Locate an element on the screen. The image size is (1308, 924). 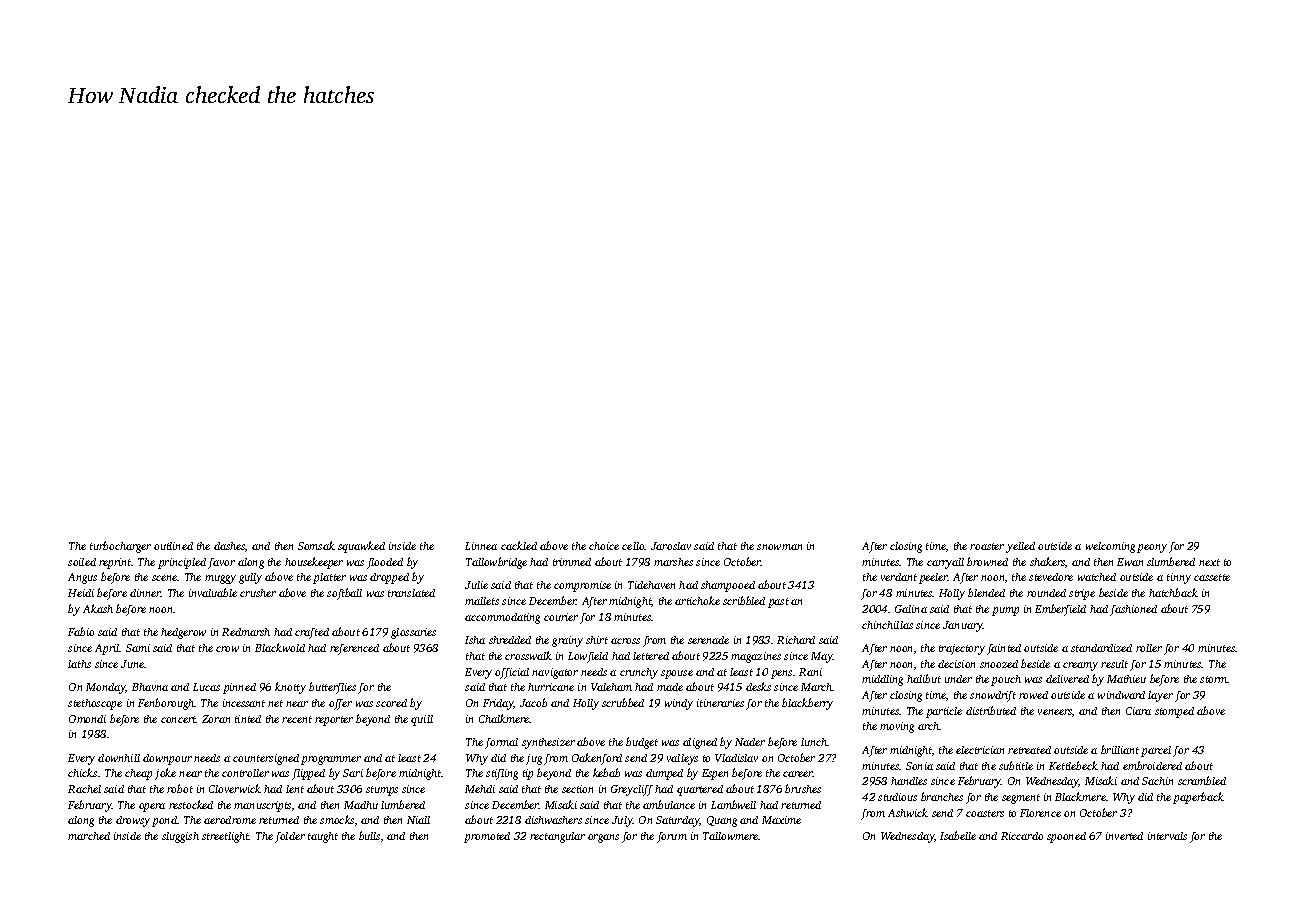
Ciara is located at coordinates (1138, 711).
